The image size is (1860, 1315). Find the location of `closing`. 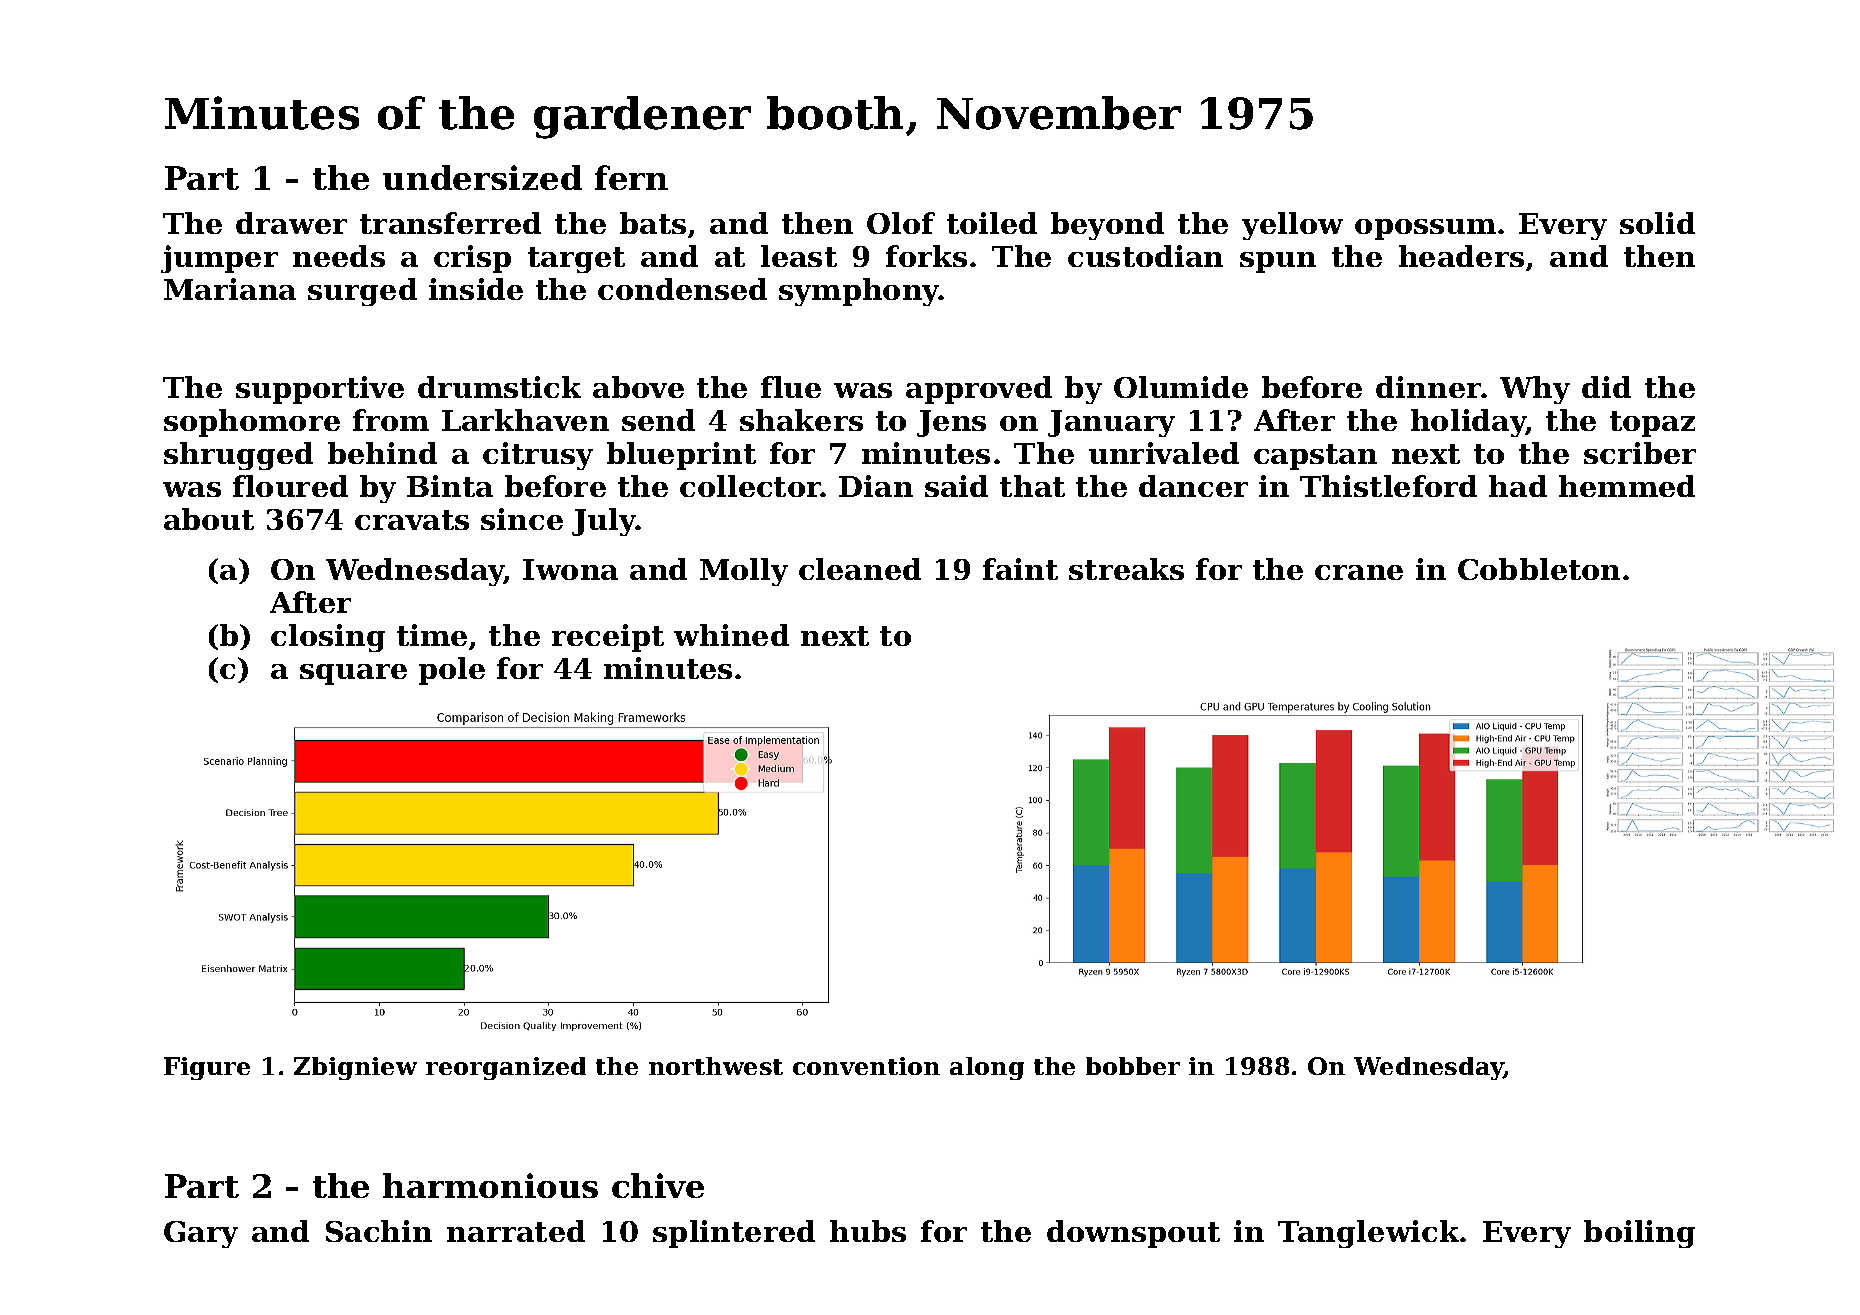

closing is located at coordinates (328, 638).
